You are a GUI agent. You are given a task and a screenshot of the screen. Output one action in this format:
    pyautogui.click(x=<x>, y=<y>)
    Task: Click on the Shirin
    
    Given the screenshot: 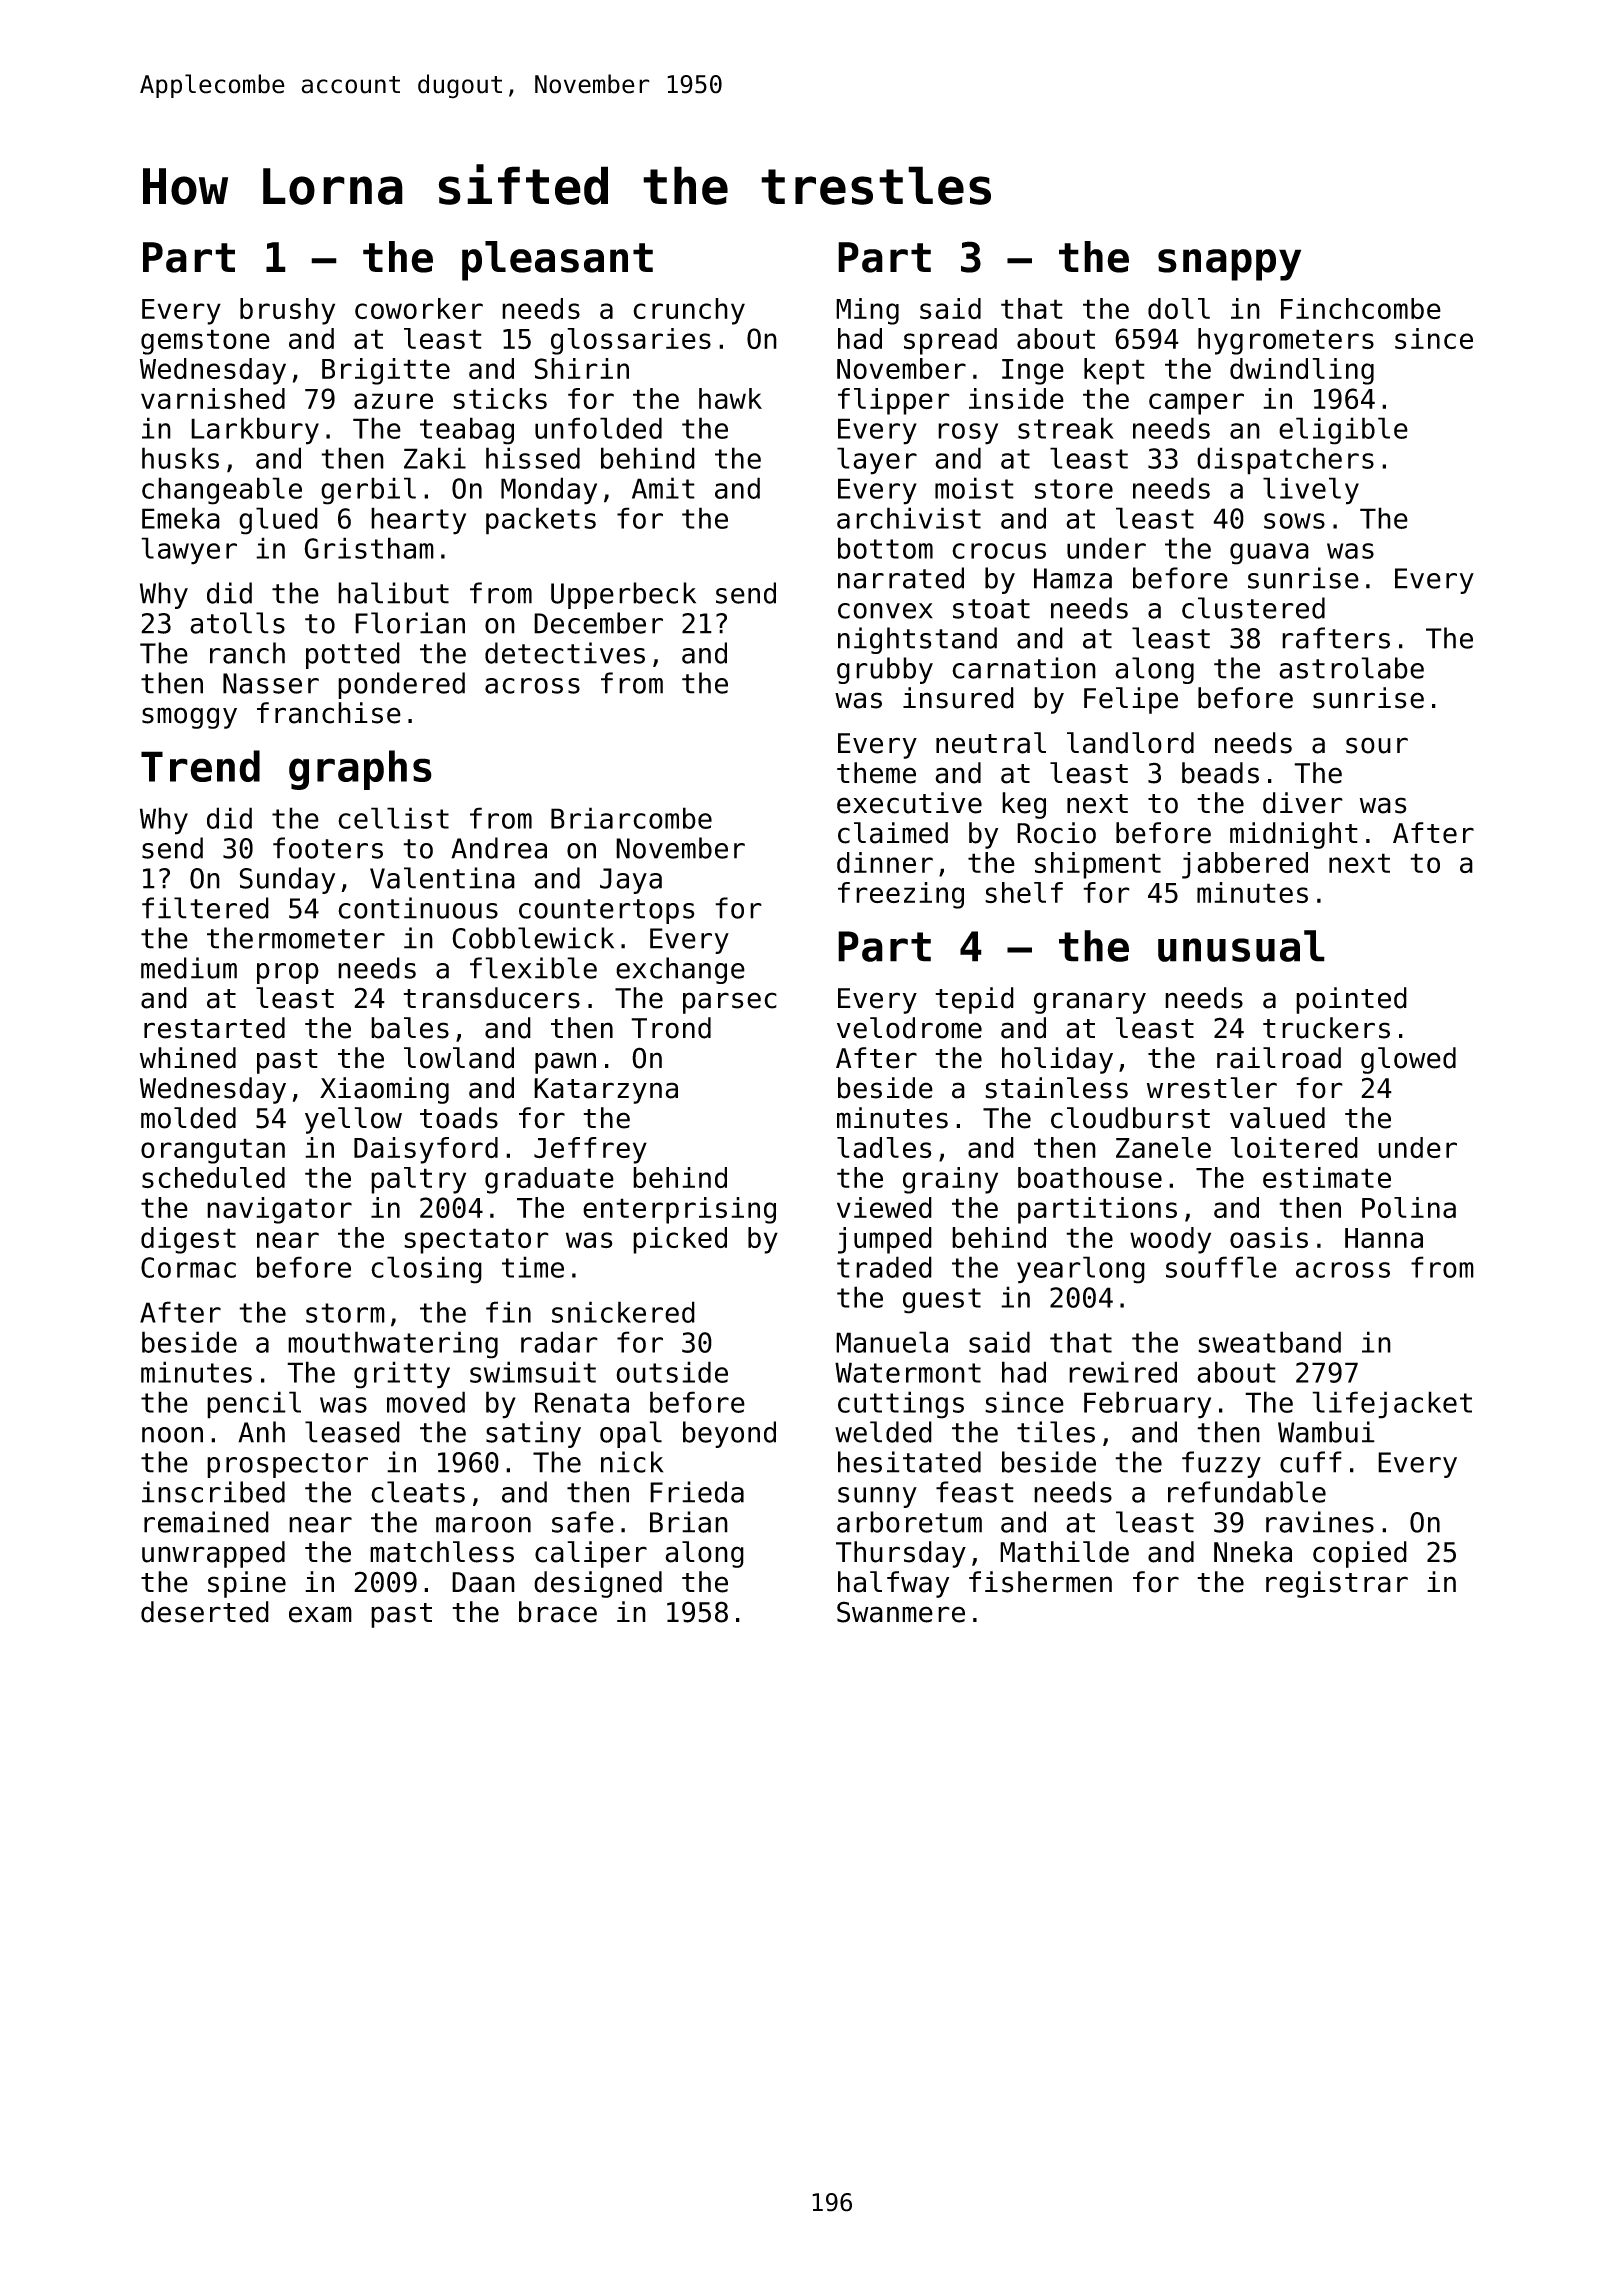 What is the action you would take?
    pyautogui.click(x=581, y=369)
